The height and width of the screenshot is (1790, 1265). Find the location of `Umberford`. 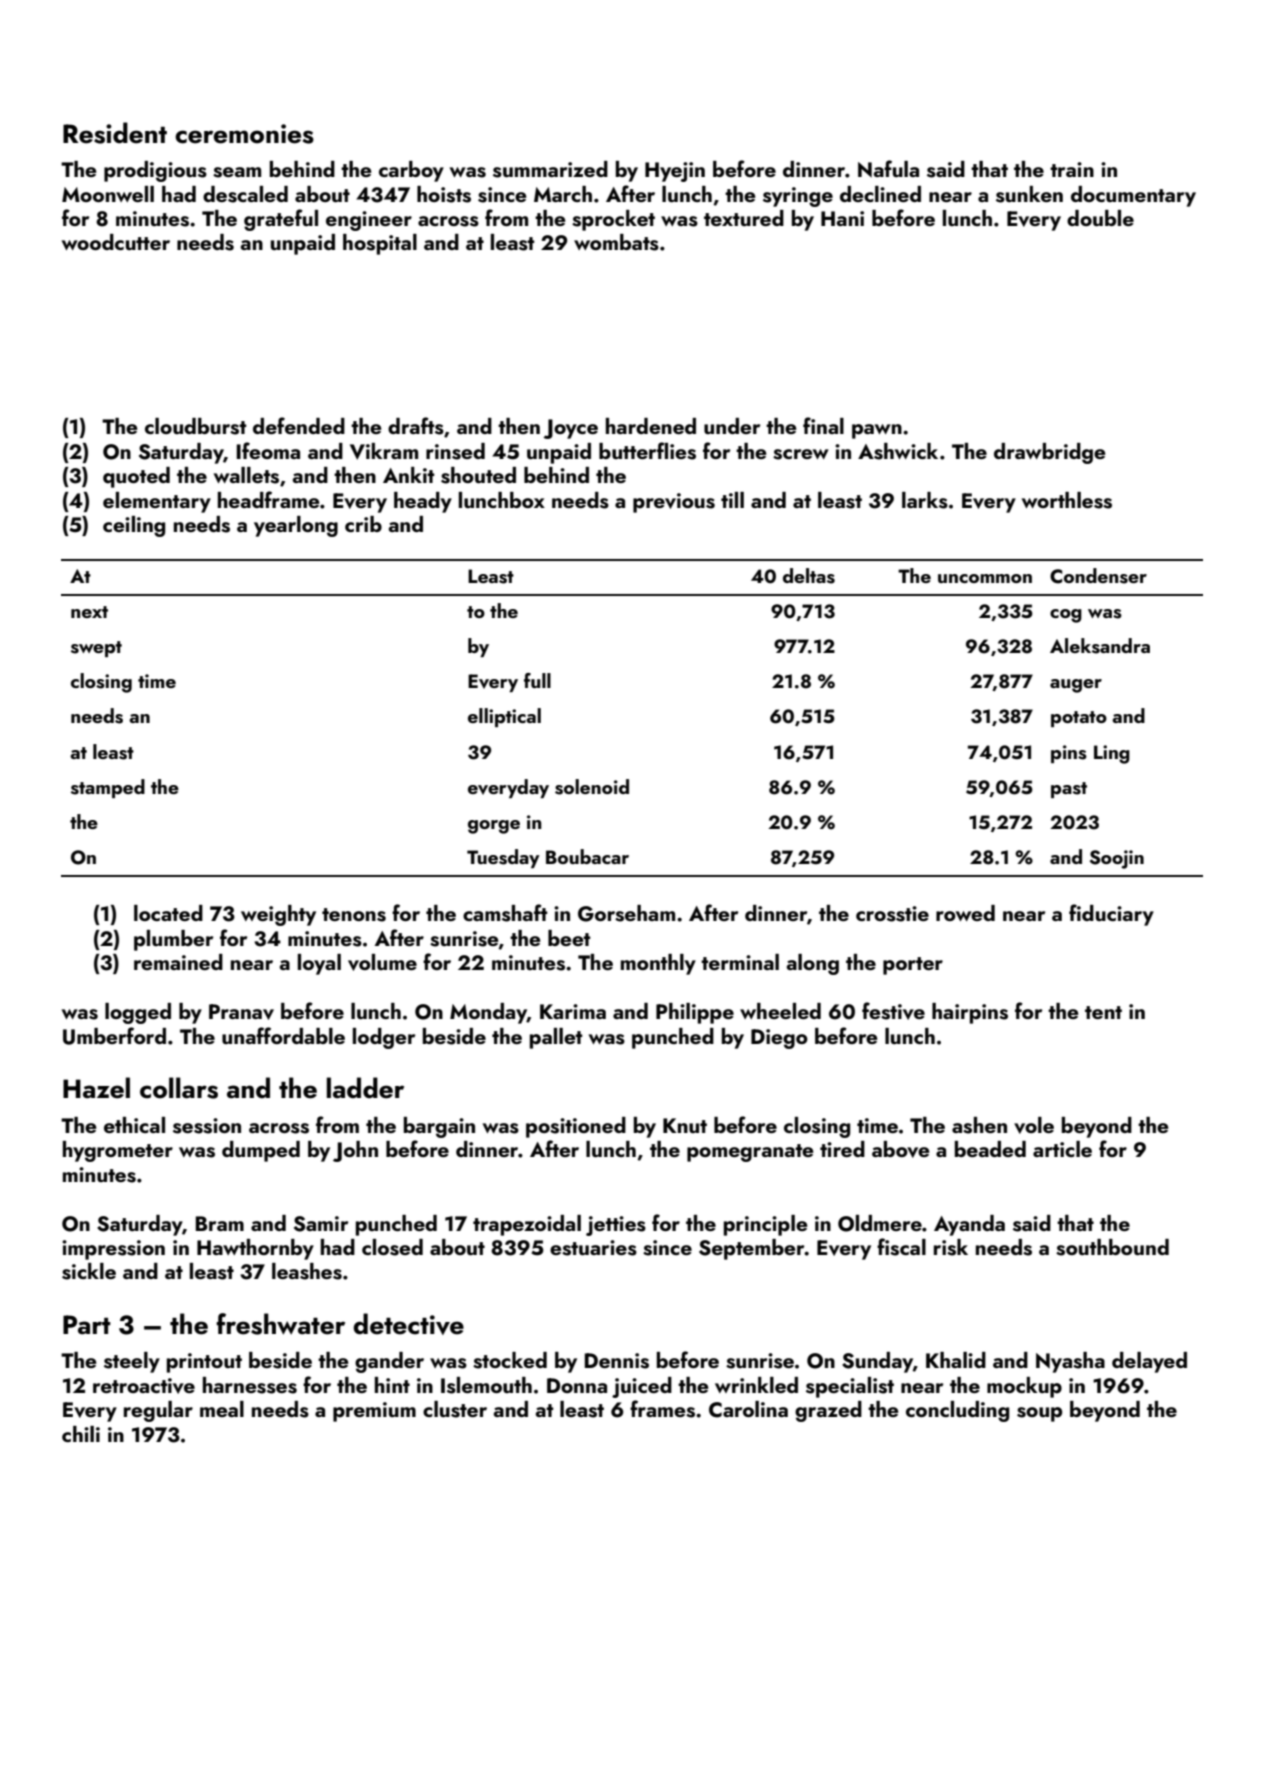

Umberford is located at coordinates (114, 1036).
